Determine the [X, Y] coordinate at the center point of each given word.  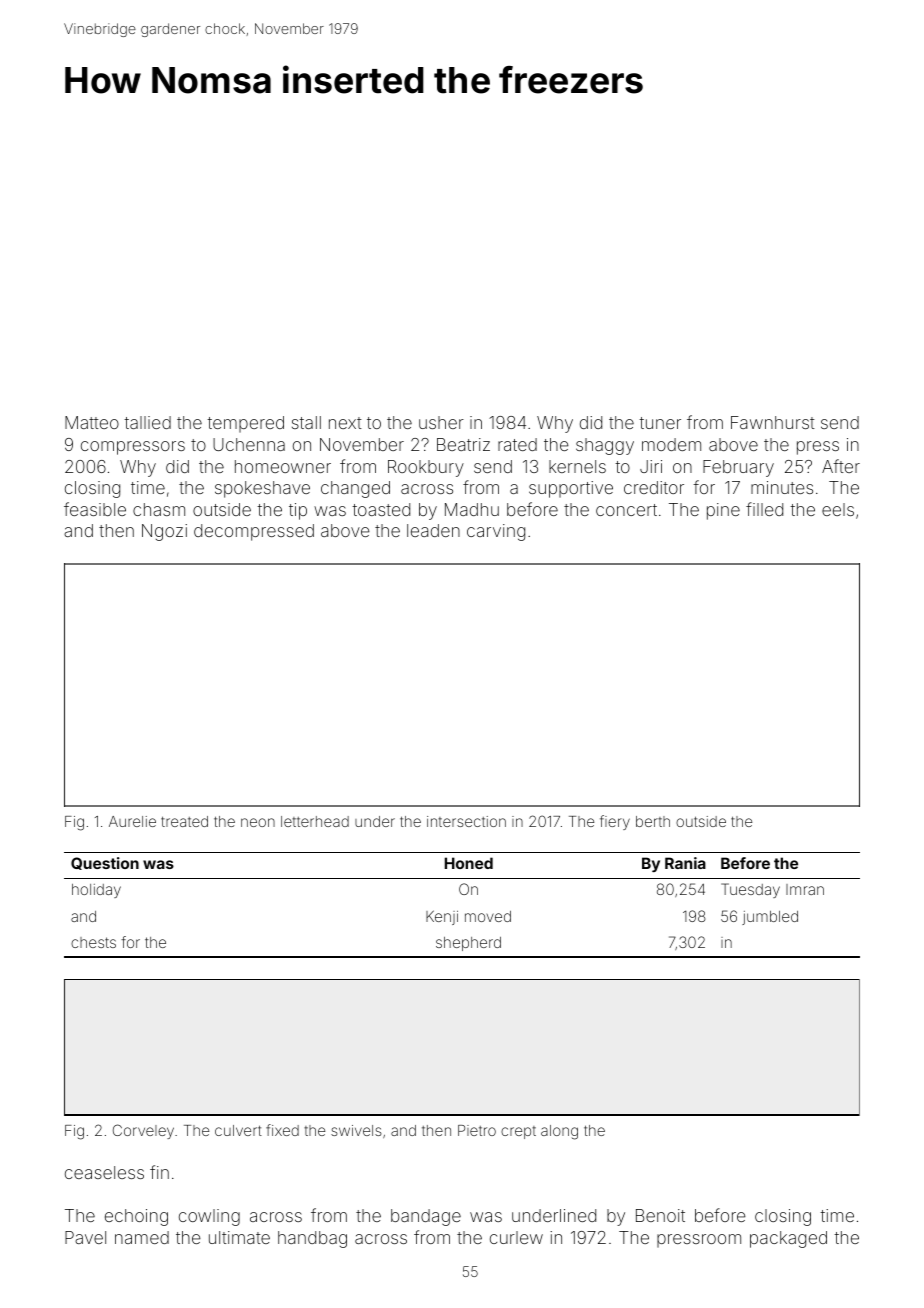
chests [93, 942]
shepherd [468, 944]
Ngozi [164, 532]
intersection [466, 821]
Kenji [442, 917]
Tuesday [750, 890]
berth [653, 821]
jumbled [770, 918]
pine [723, 511]
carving [496, 532]
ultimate [239, 1237]
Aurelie [132, 821]
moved [488, 916]
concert [626, 510]
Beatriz [463, 444]
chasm [159, 509]
